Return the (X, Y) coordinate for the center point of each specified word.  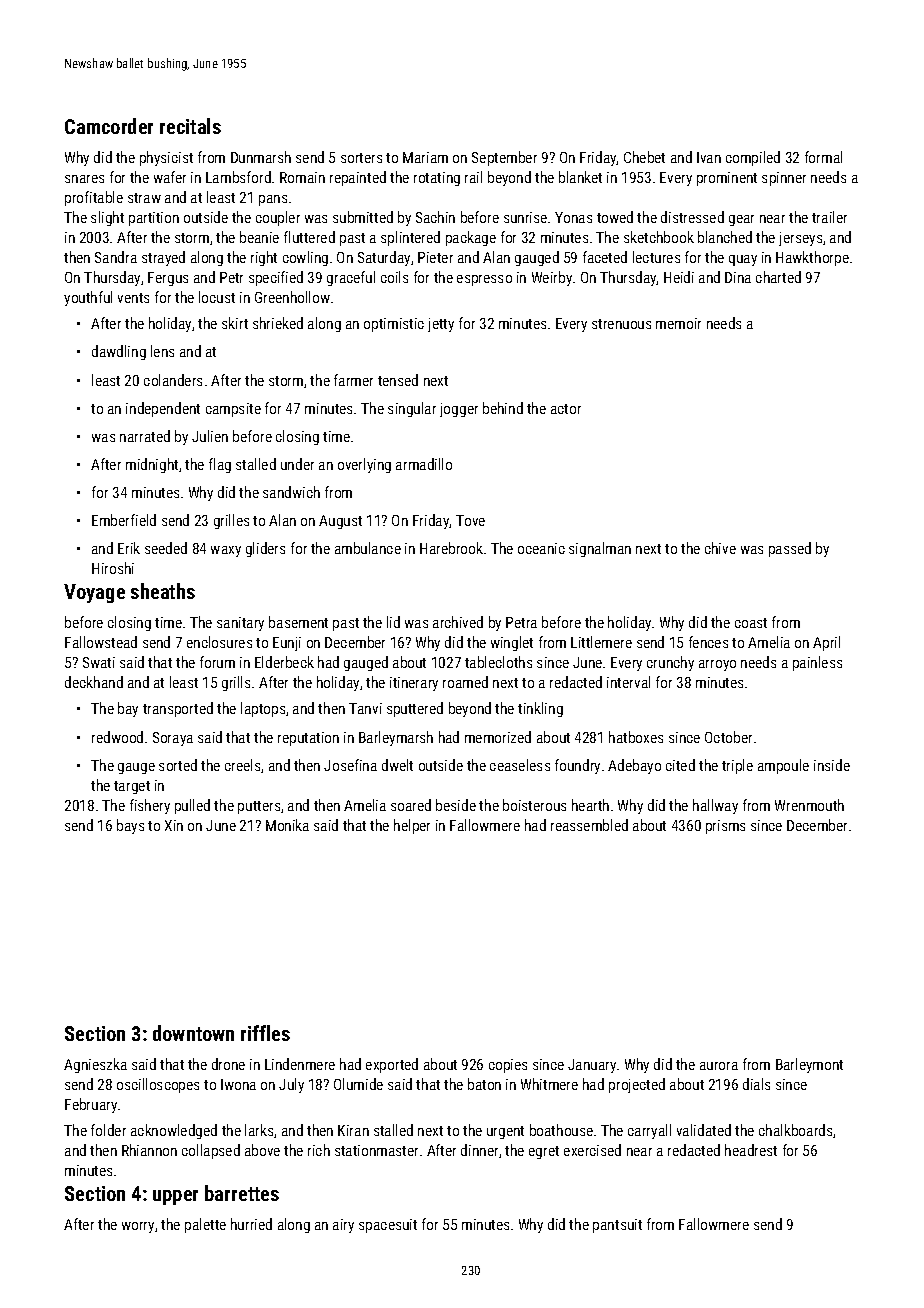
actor (566, 409)
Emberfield (124, 520)
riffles (265, 1033)
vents (133, 298)
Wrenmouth (809, 805)
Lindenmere (300, 1064)
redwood (117, 737)
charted (778, 277)
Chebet (644, 157)
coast (751, 623)
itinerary (414, 684)
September (504, 158)
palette (205, 1225)
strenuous (621, 324)
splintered (410, 238)
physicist (166, 158)
